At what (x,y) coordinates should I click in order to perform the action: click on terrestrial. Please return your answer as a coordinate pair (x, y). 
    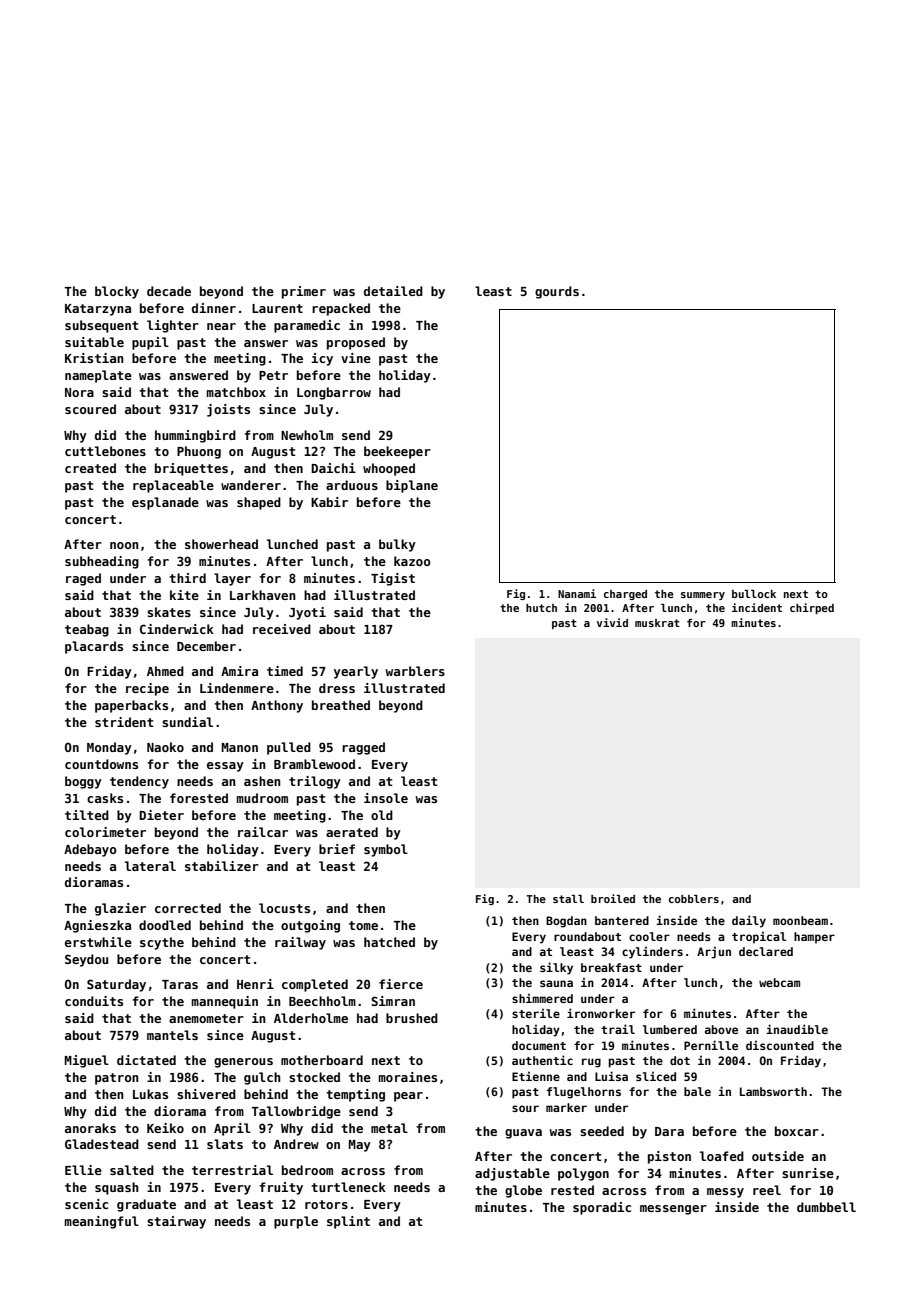
    Looking at the image, I should click on (232, 1170).
